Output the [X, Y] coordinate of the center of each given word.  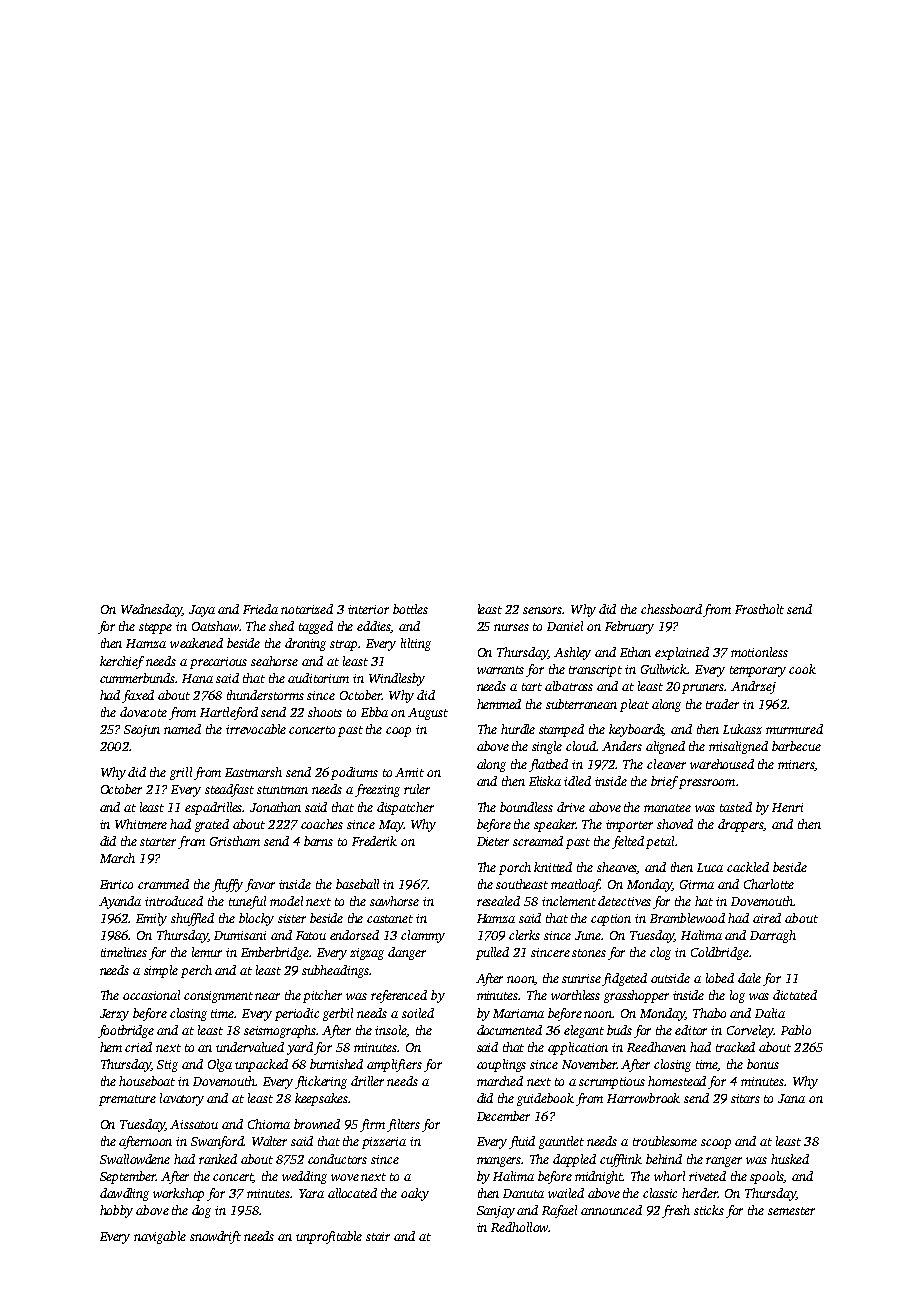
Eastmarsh [253, 772]
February [629, 627]
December [503, 1116]
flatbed [548, 765]
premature [127, 1100]
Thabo [709, 1013]
